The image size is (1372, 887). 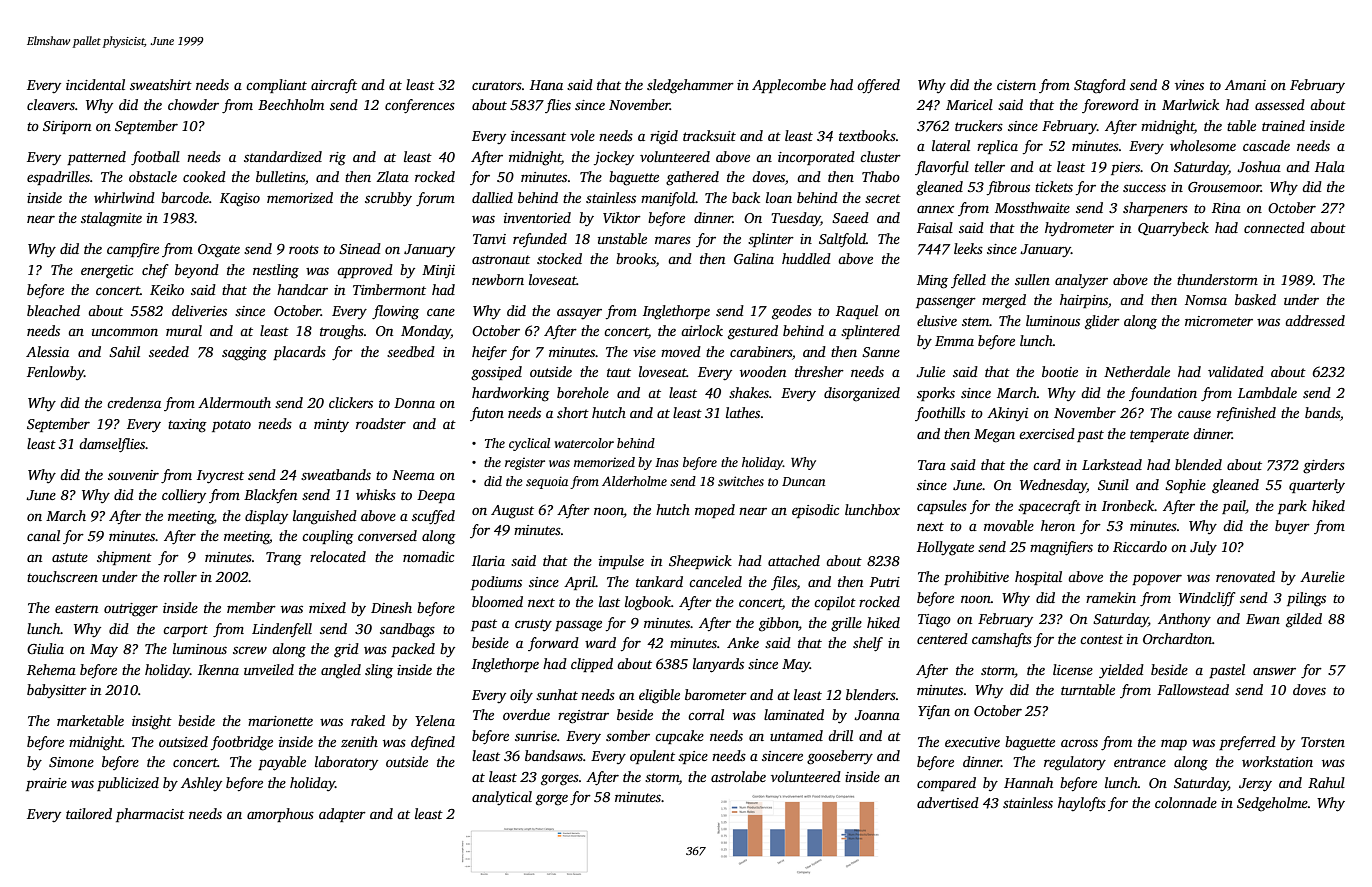 I want to click on advertised, so click(x=948, y=802).
